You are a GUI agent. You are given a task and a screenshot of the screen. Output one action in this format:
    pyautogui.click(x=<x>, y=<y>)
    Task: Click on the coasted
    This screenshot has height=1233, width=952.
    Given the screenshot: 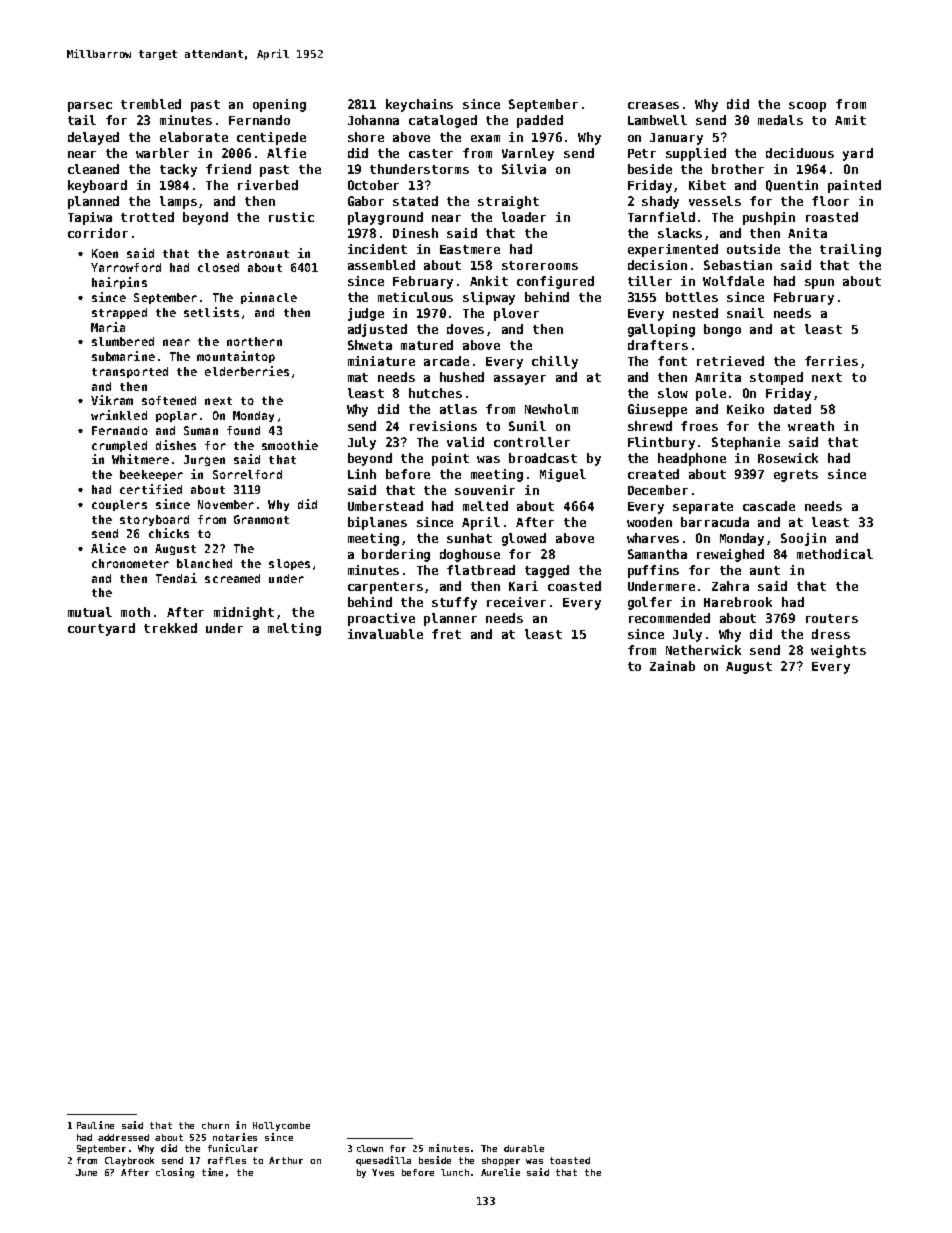 What is the action you would take?
    pyautogui.click(x=574, y=586)
